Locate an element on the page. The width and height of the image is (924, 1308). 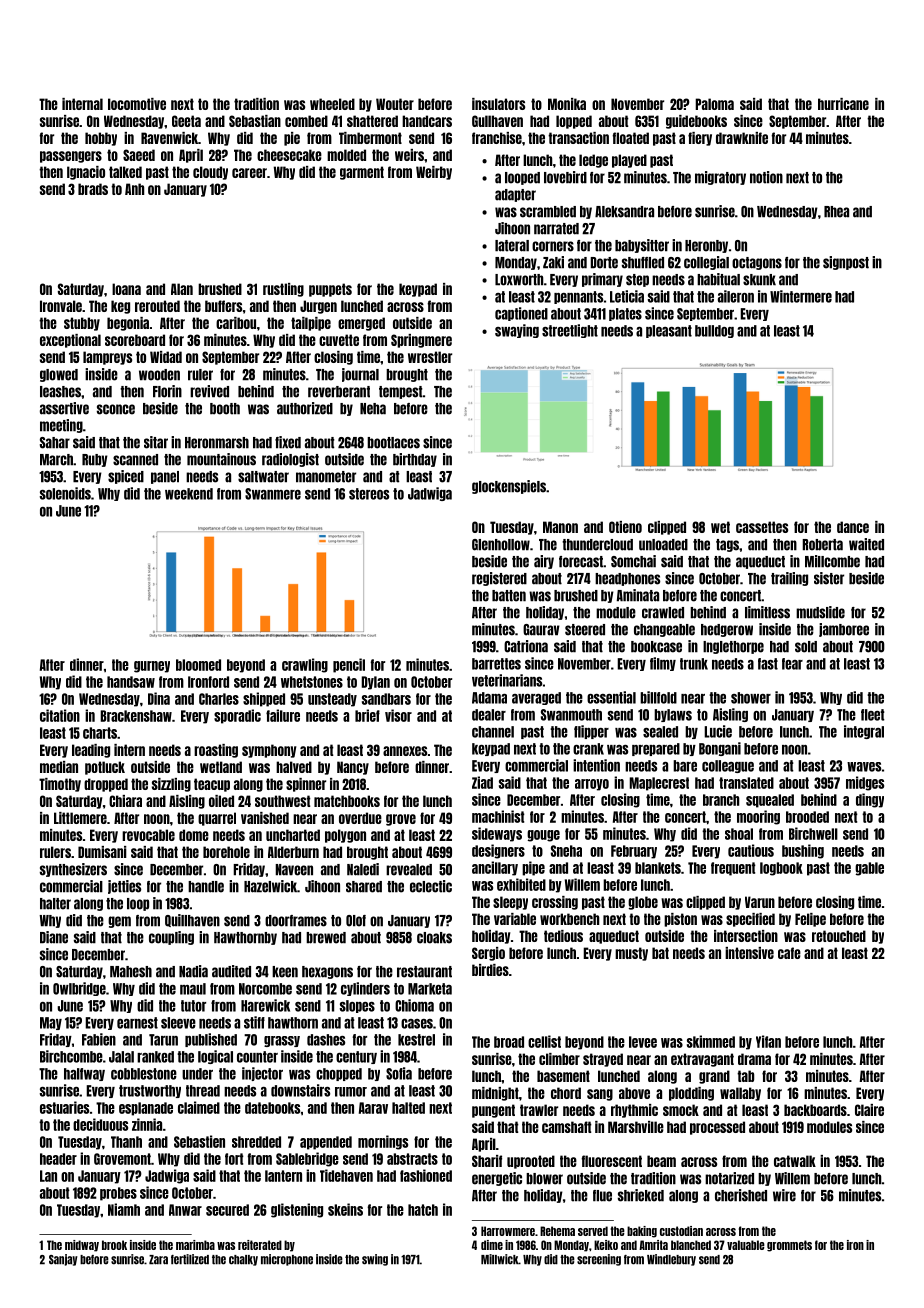
Glenhollow is located at coordinates (501, 545).
